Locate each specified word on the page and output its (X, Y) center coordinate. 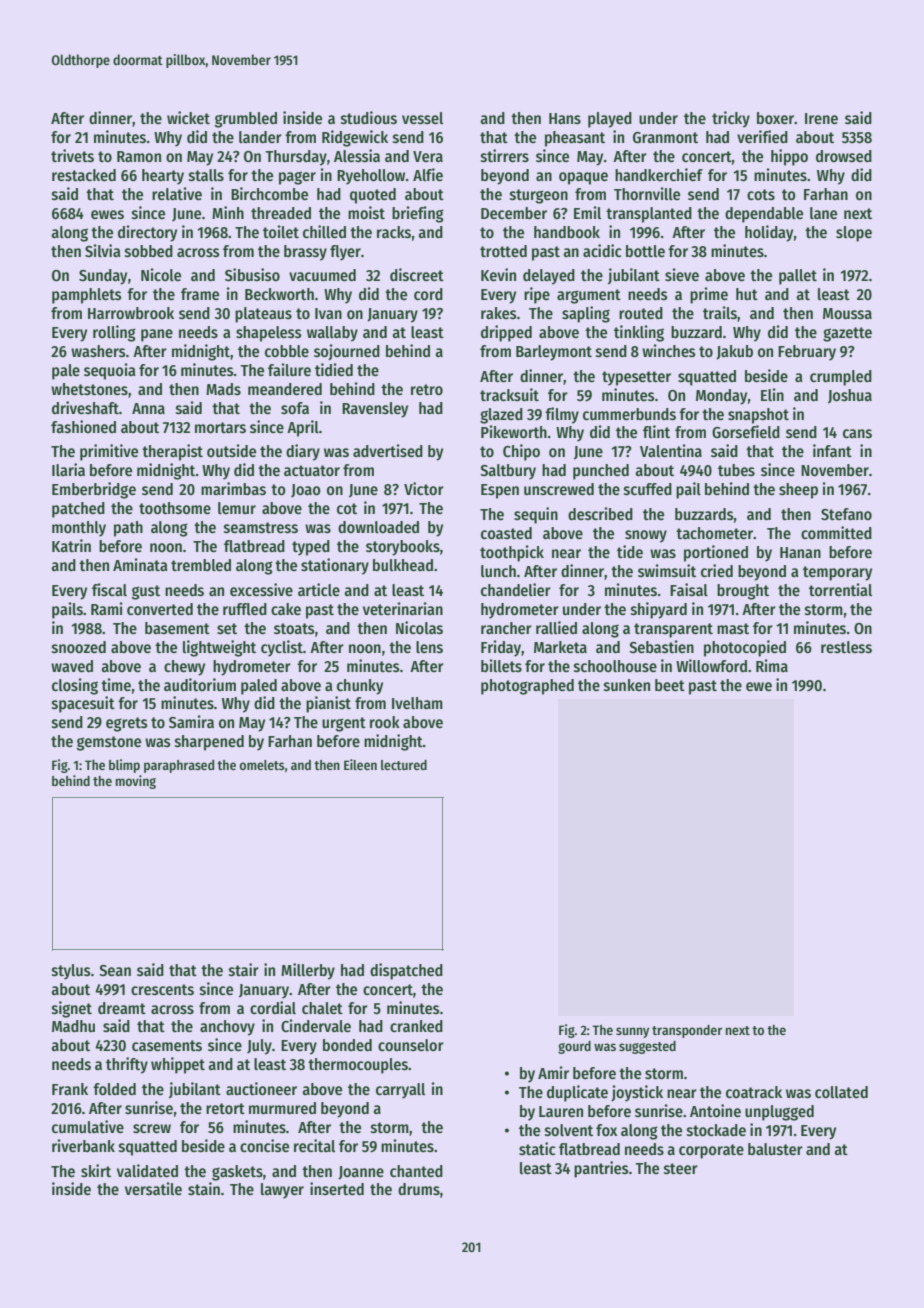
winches (669, 350)
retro (427, 389)
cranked (416, 1026)
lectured (404, 765)
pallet (798, 277)
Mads (223, 389)
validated (147, 1170)
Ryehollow (371, 177)
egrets (127, 724)
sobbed (149, 251)
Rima (772, 665)
